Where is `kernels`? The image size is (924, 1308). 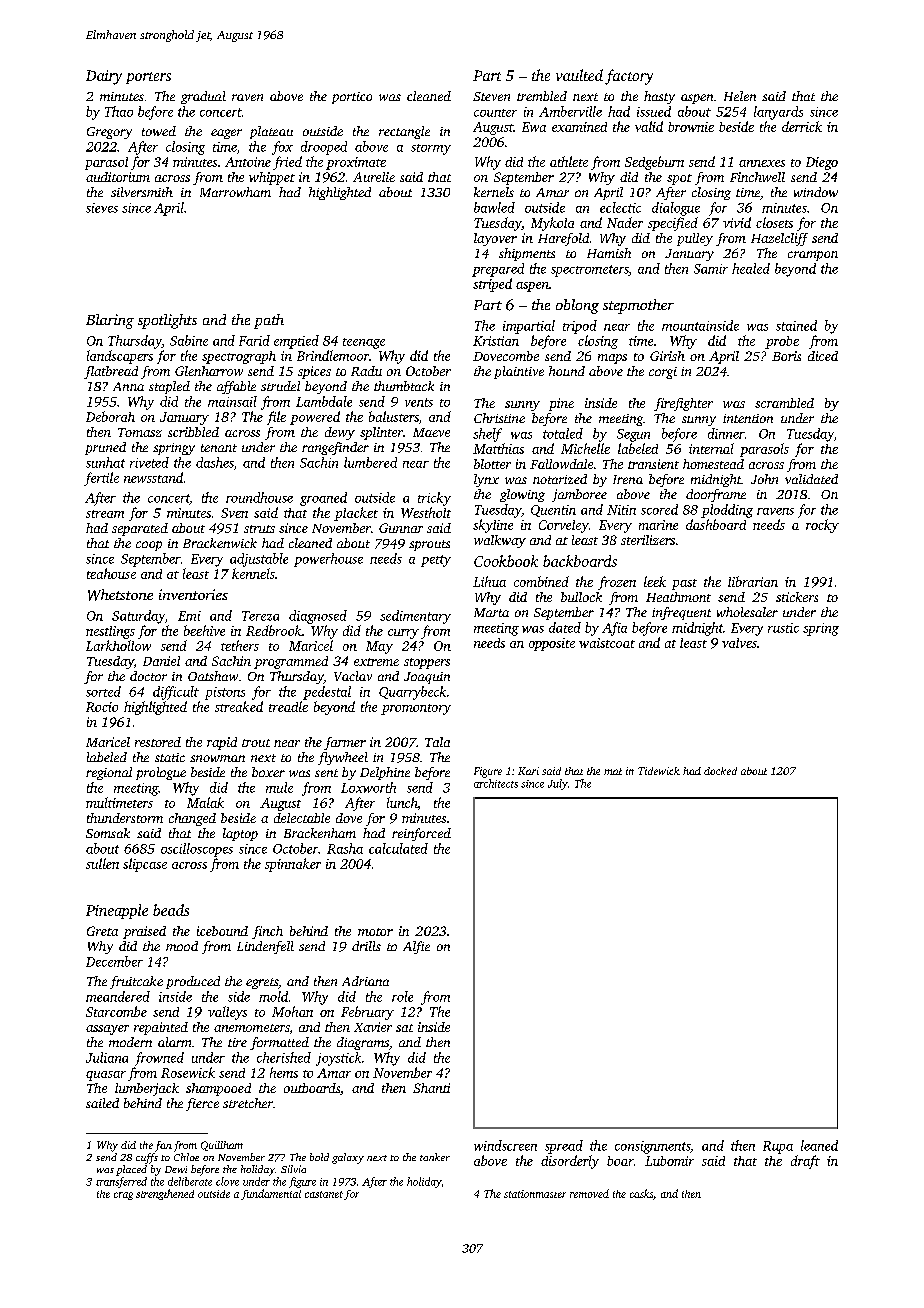 kernels is located at coordinates (494, 192).
